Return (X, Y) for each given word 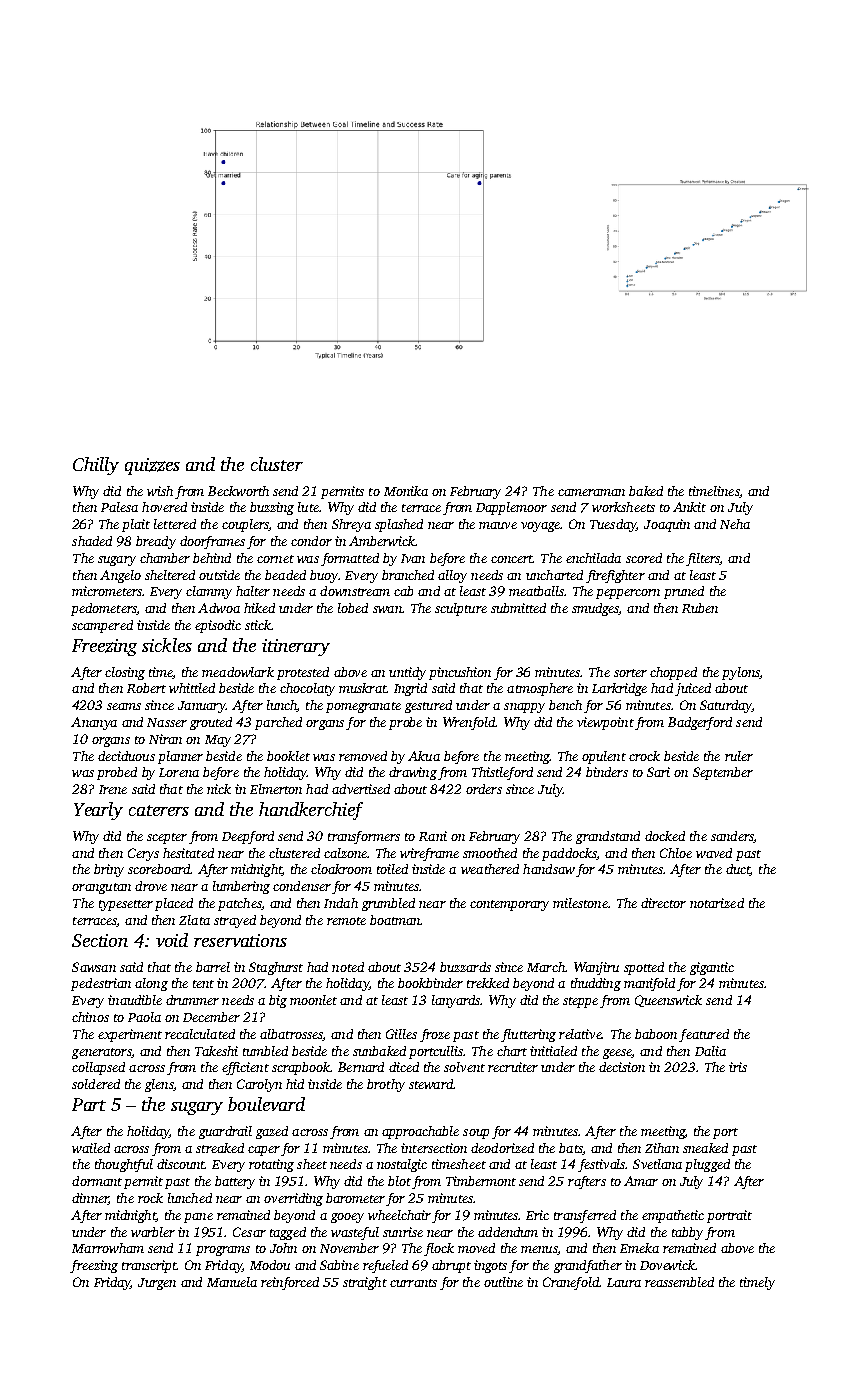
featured (704, 1035)
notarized (717, 903)
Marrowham (108, 1248)
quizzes (152, 466)
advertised (361, 789)
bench (565, 705)
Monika (406, 491)
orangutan (101, 888)
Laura (624, 1282)
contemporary (509, 905)
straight (365, 1283)
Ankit (689, 507)
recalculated (200, 1034)
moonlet (313, 1000)
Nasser (167, 722)
